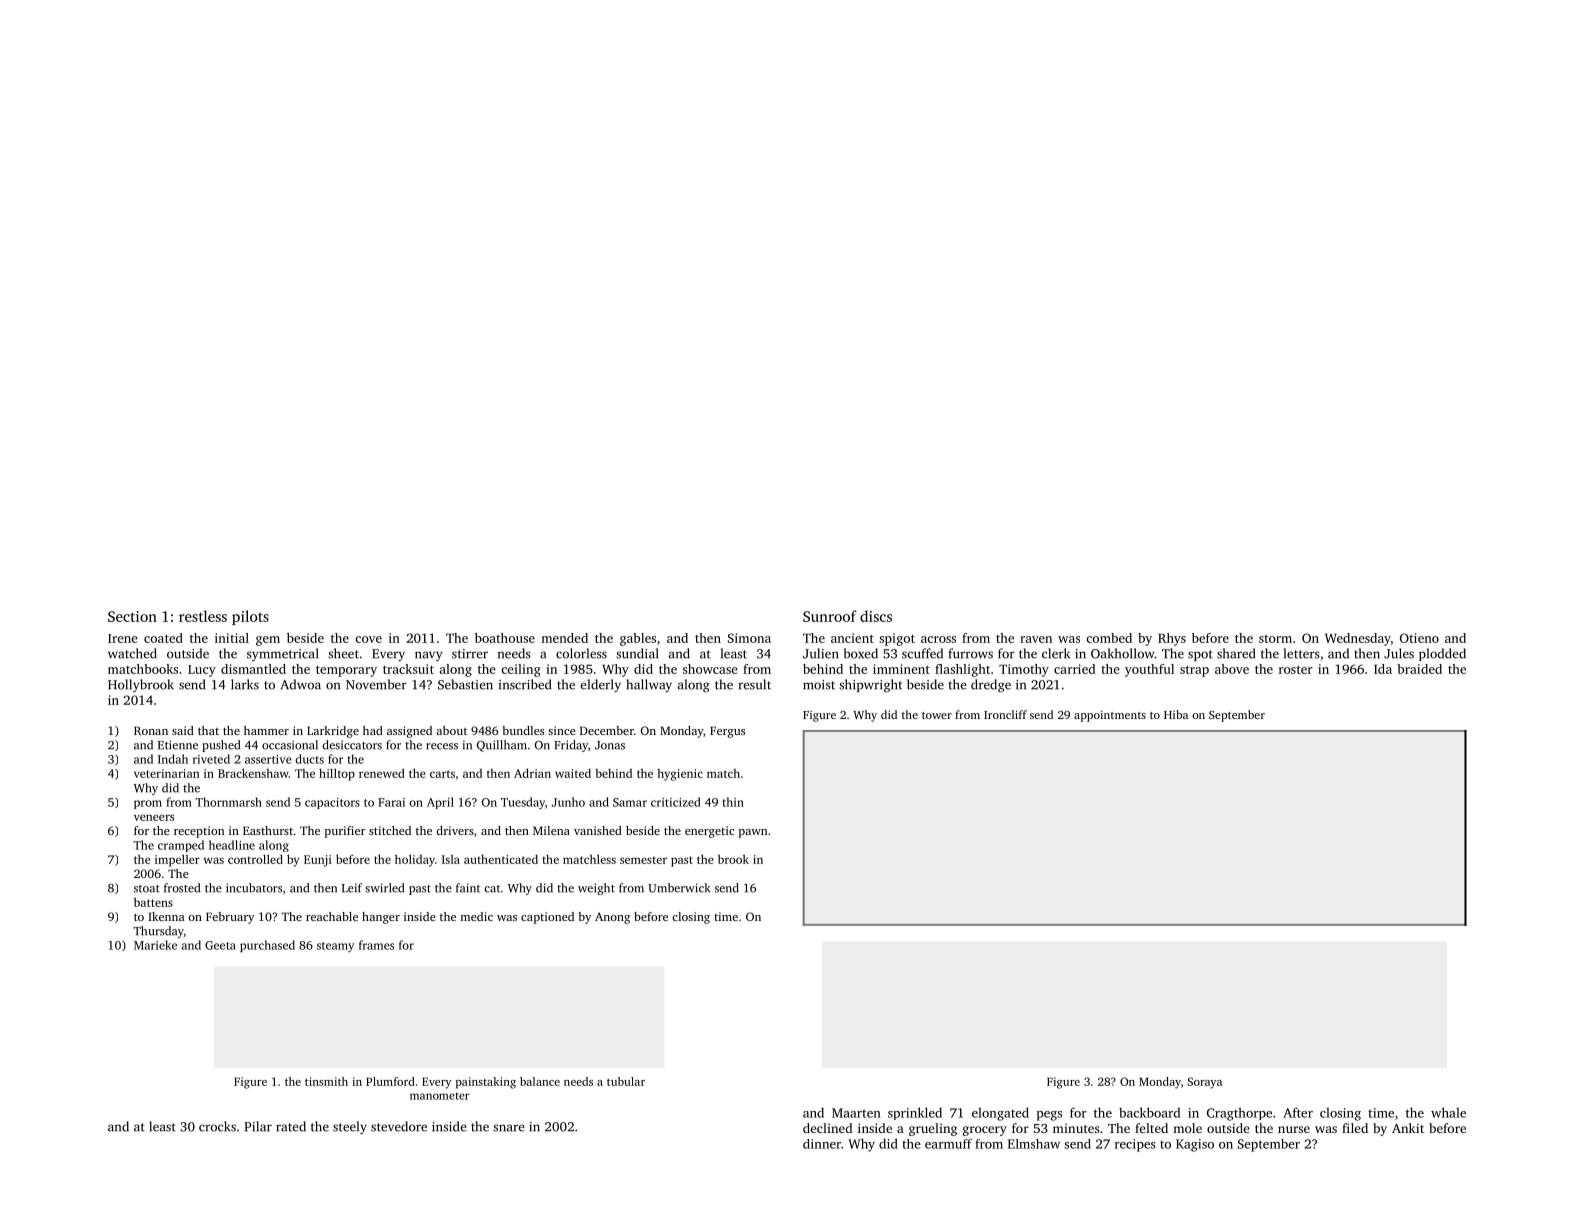 The height and width of the page is (1216, 1574). What do you see at coordinates (1149, 670) in the page?
I see `youthful` at bounding box center [1149, 670].
